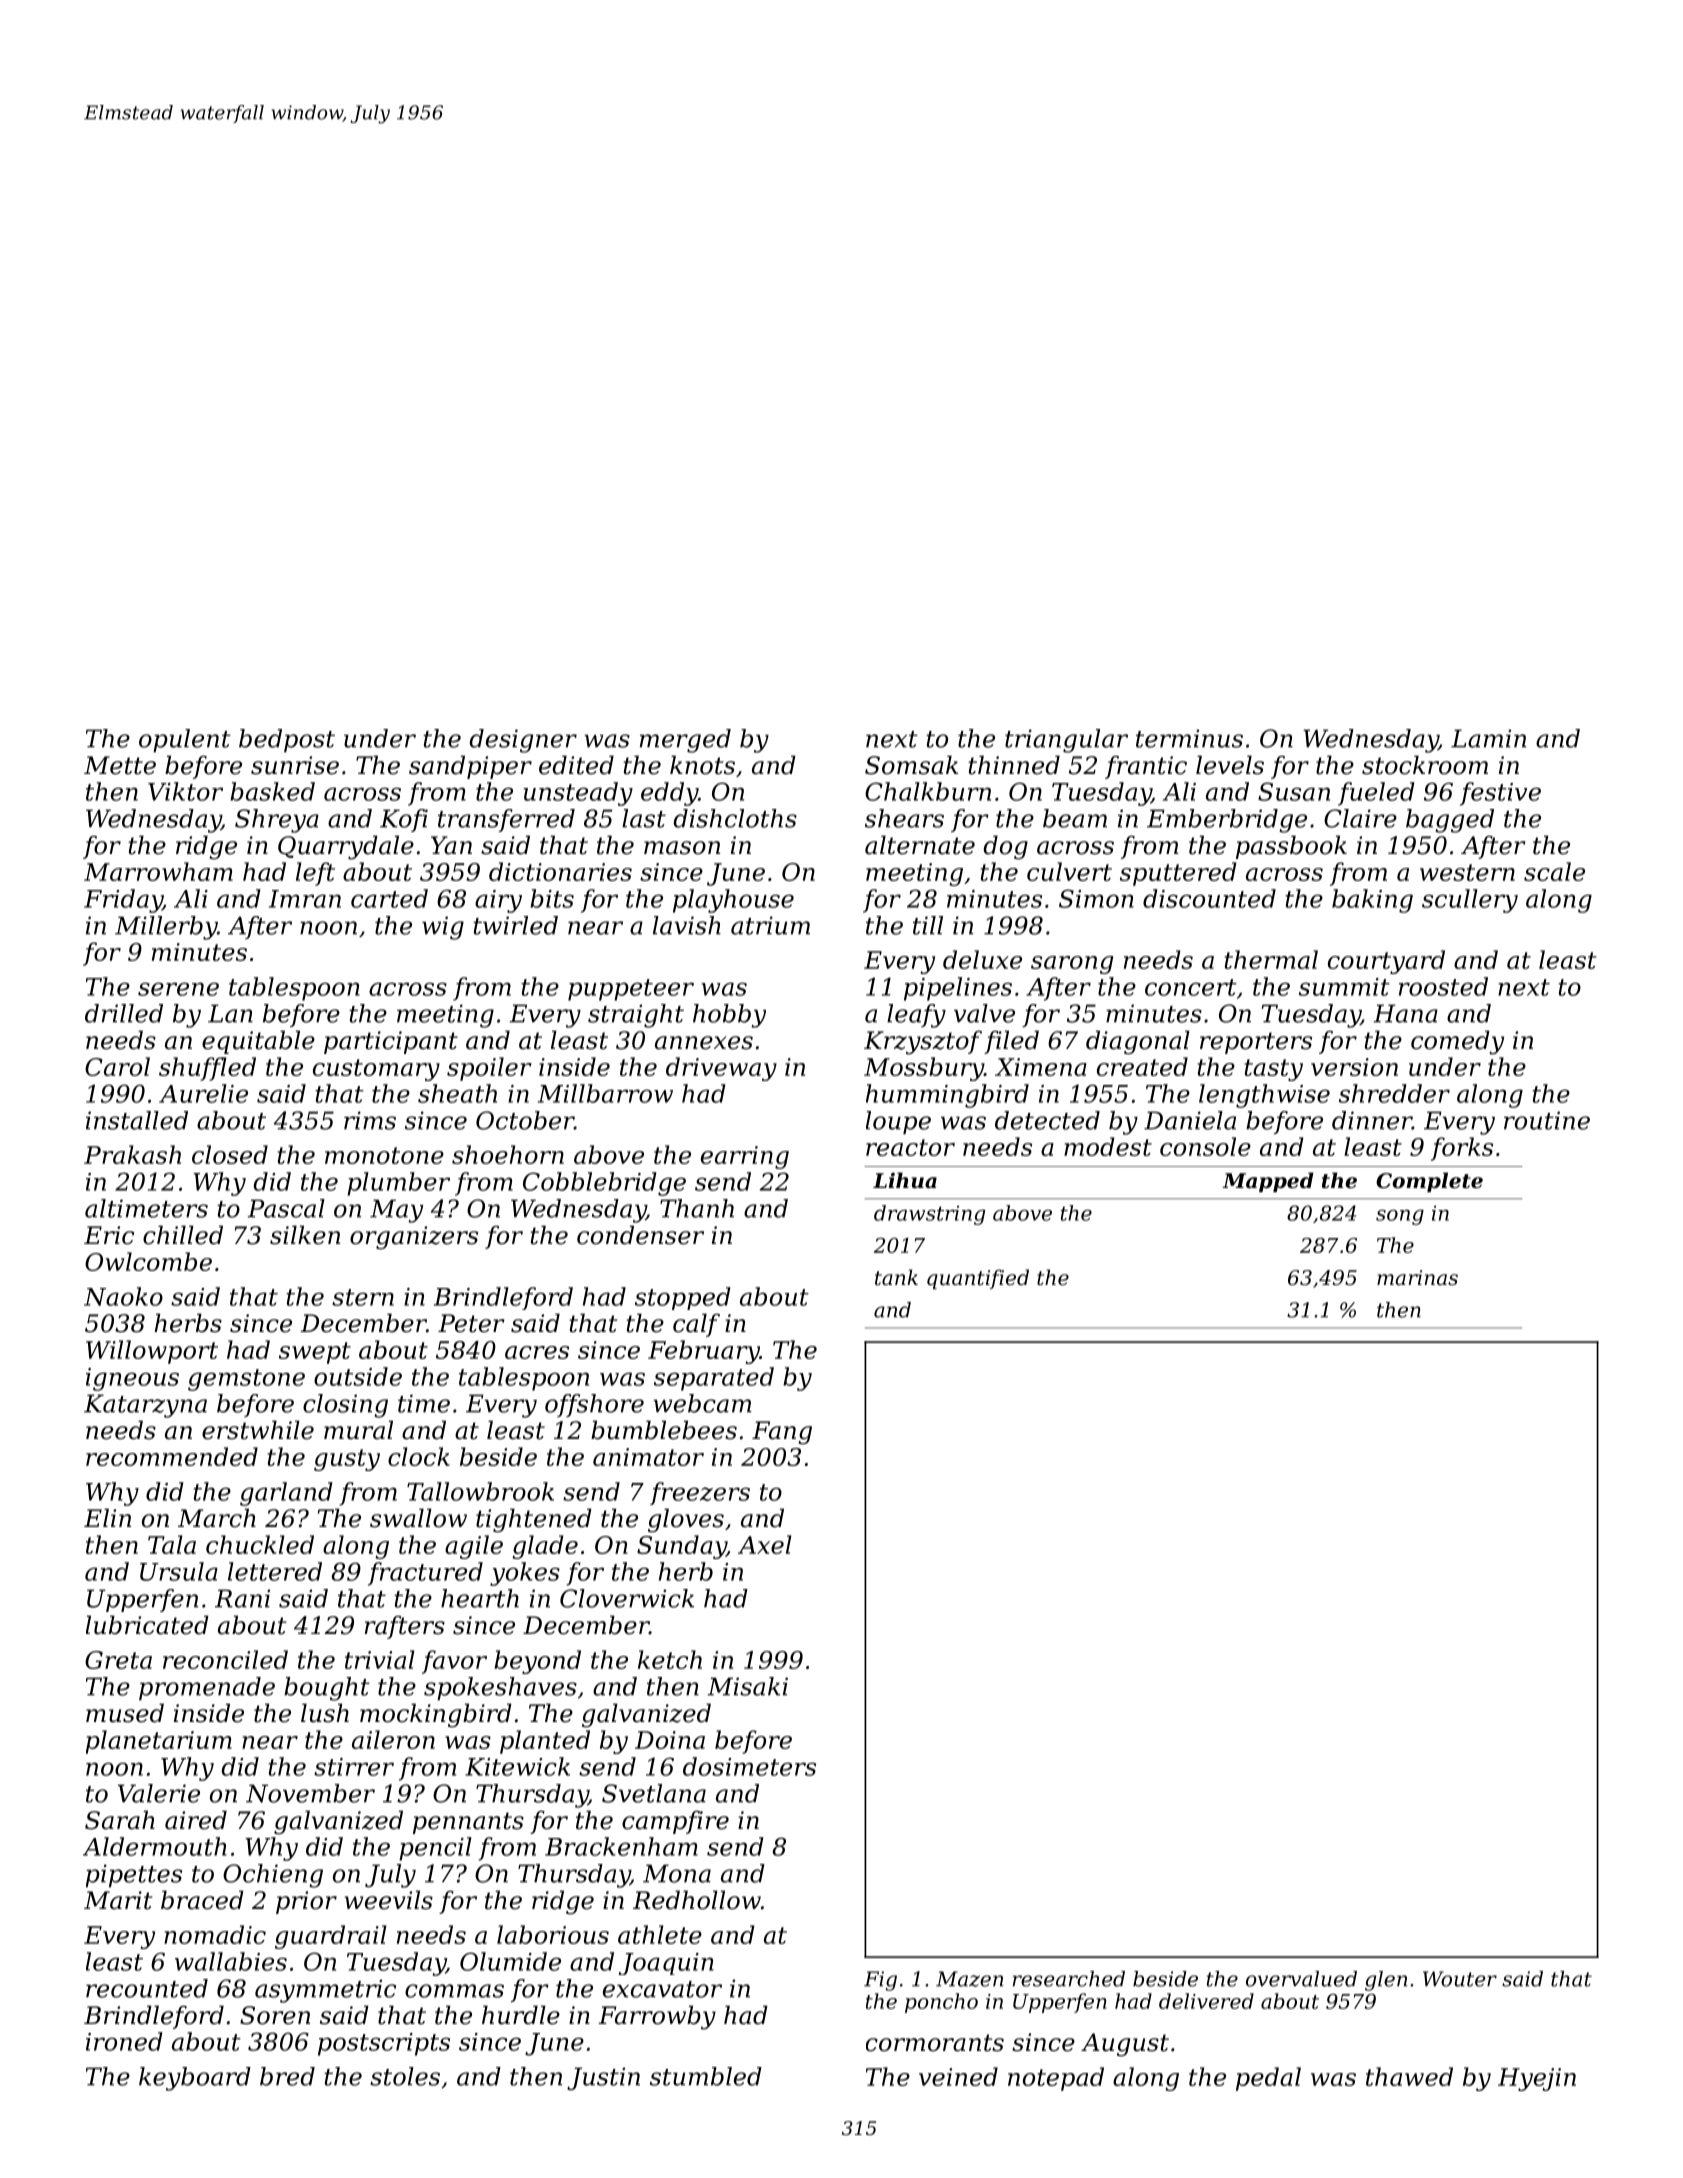 The image size is (1683, 2178). I want to click on Katarzyna, so click(145, 1406).
